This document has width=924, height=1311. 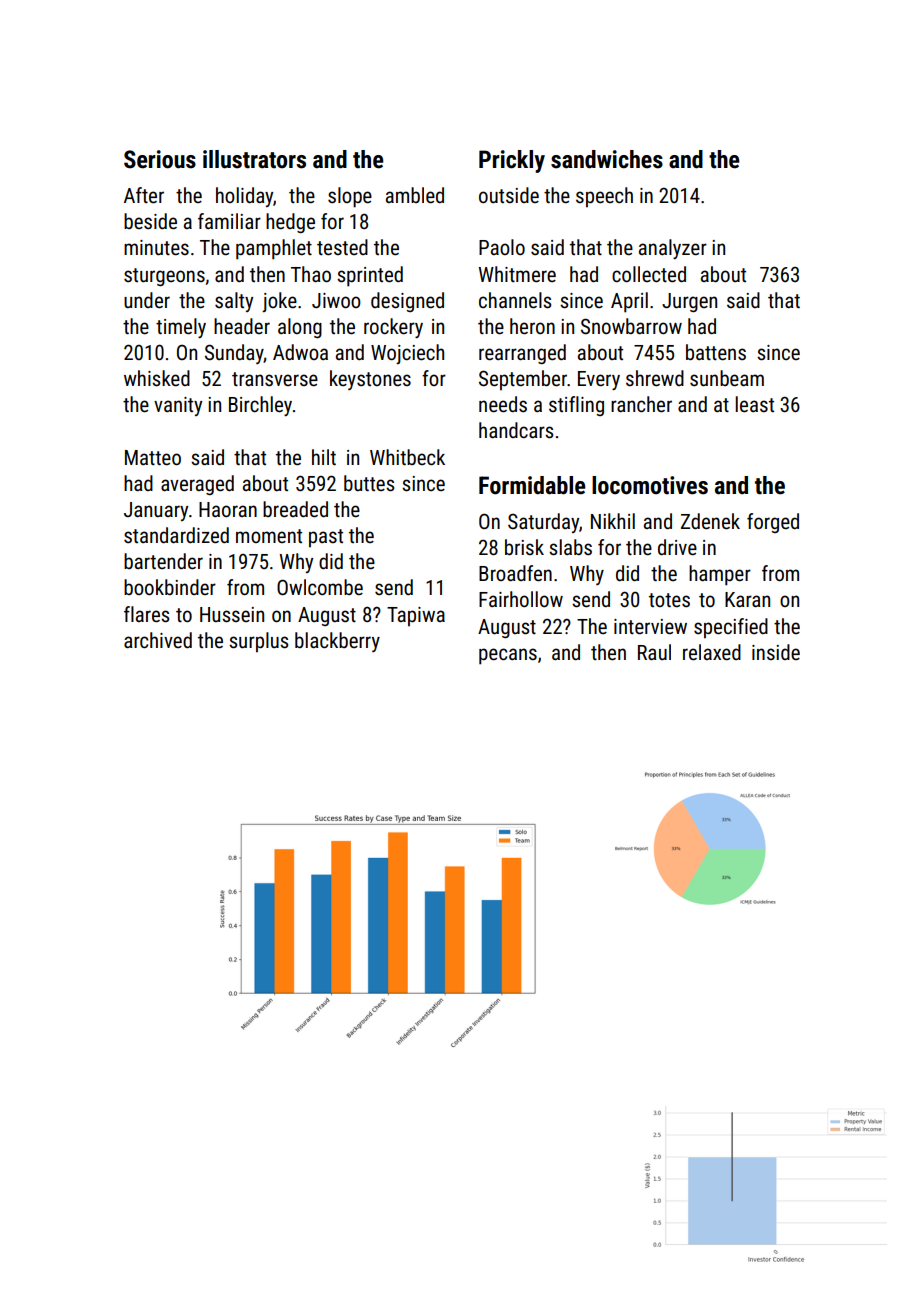 I want to click on sandwiches, so click(x=607, y=159).
